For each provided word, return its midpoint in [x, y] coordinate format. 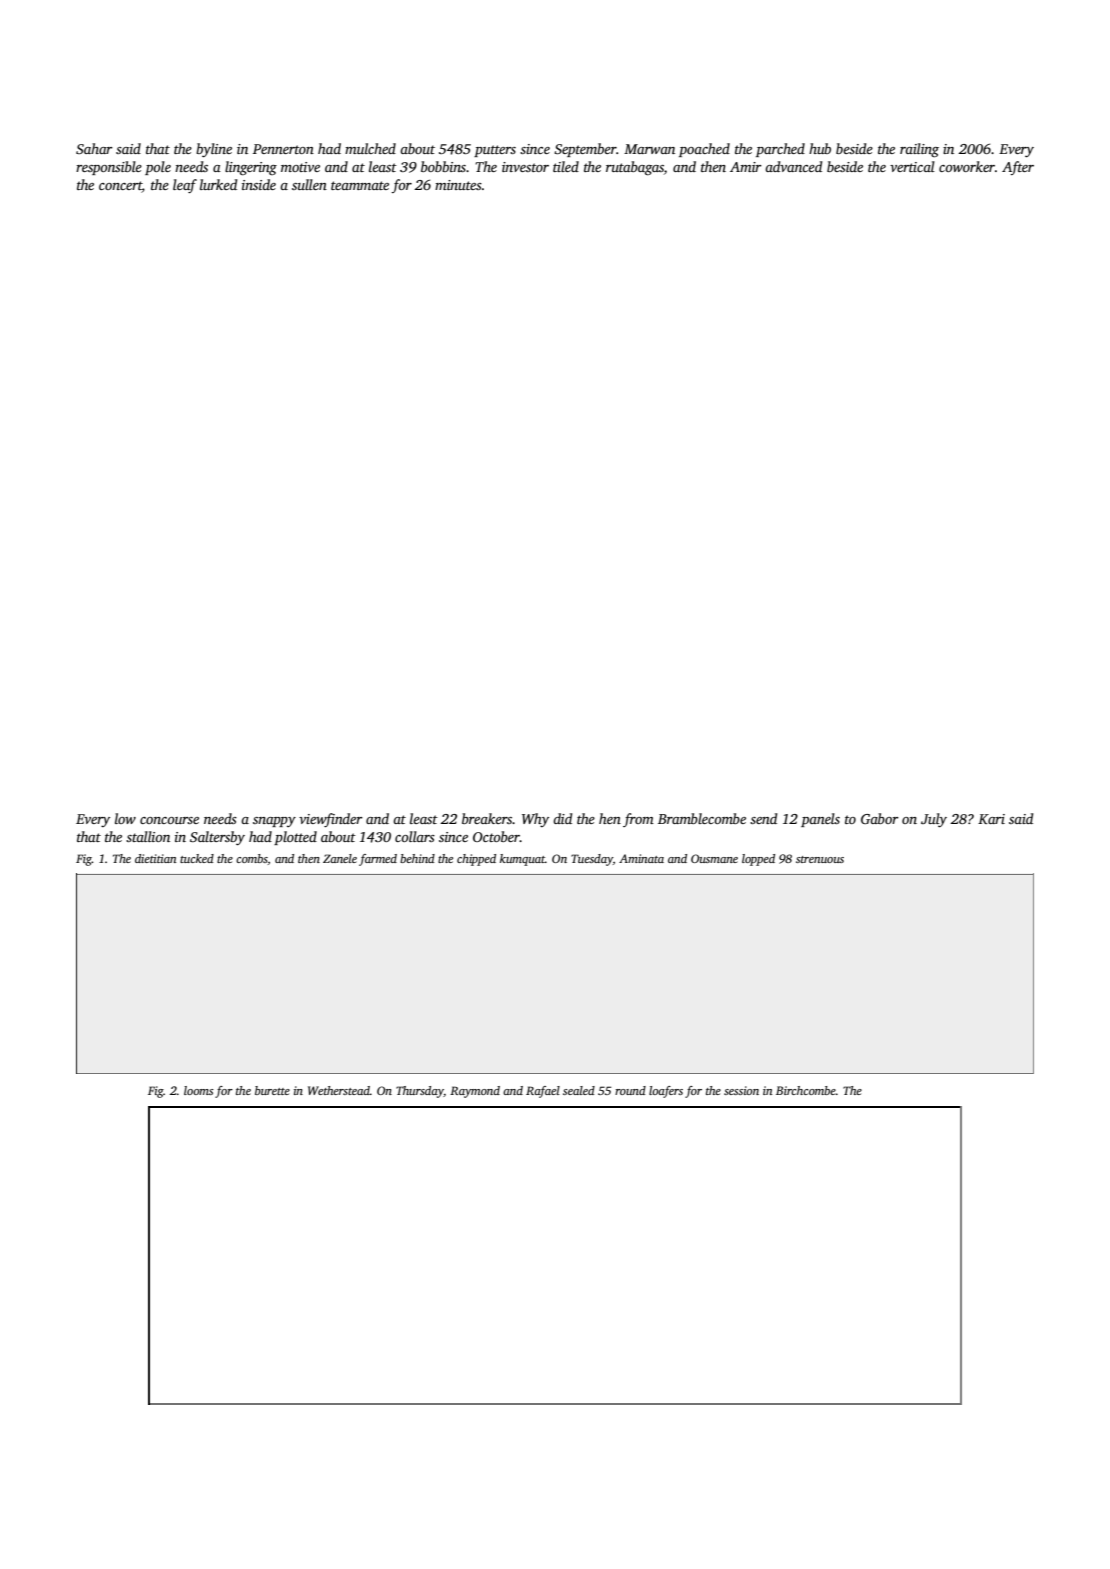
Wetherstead [339, 1090]
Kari [991, 819]
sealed [579, 1090]
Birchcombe [806, 1090]
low [125, 818]
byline [214, 150]
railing [919, 150]
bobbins [443, 166]
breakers [487, 818]
